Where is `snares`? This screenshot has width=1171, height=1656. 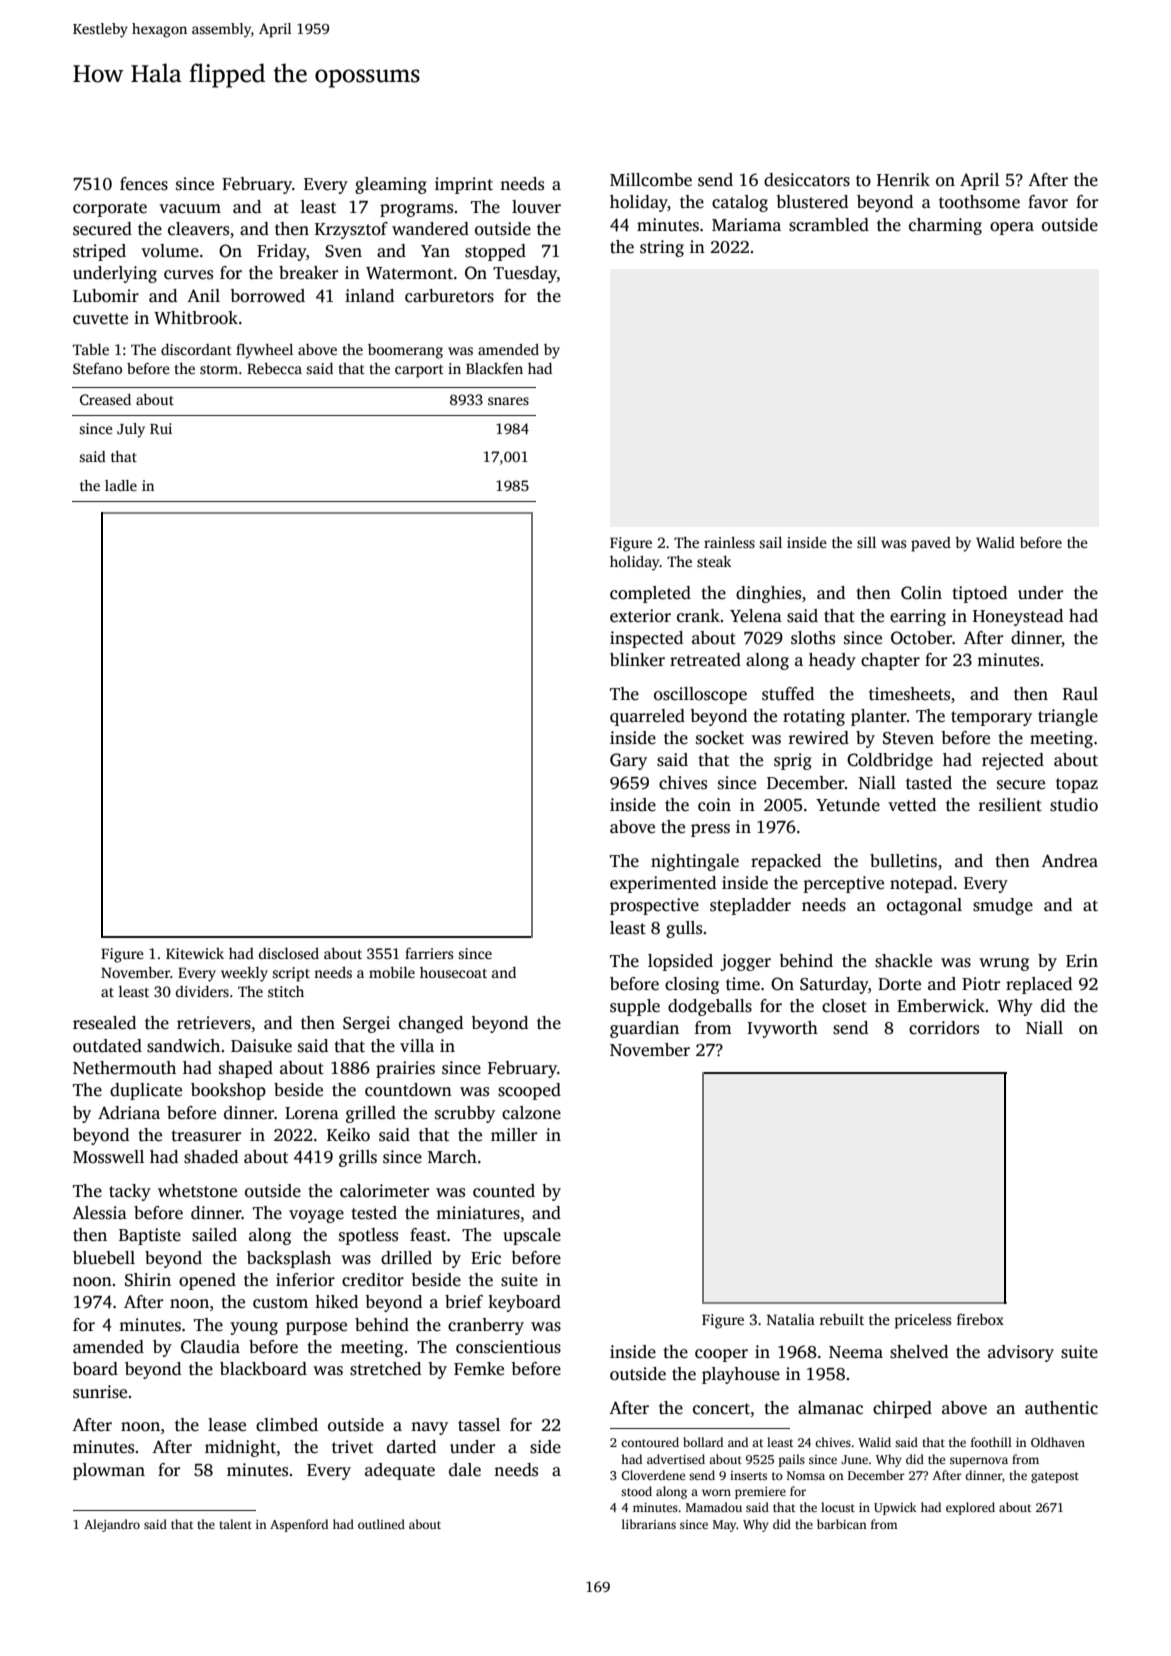
snares is located at coordinates (508, 401).
